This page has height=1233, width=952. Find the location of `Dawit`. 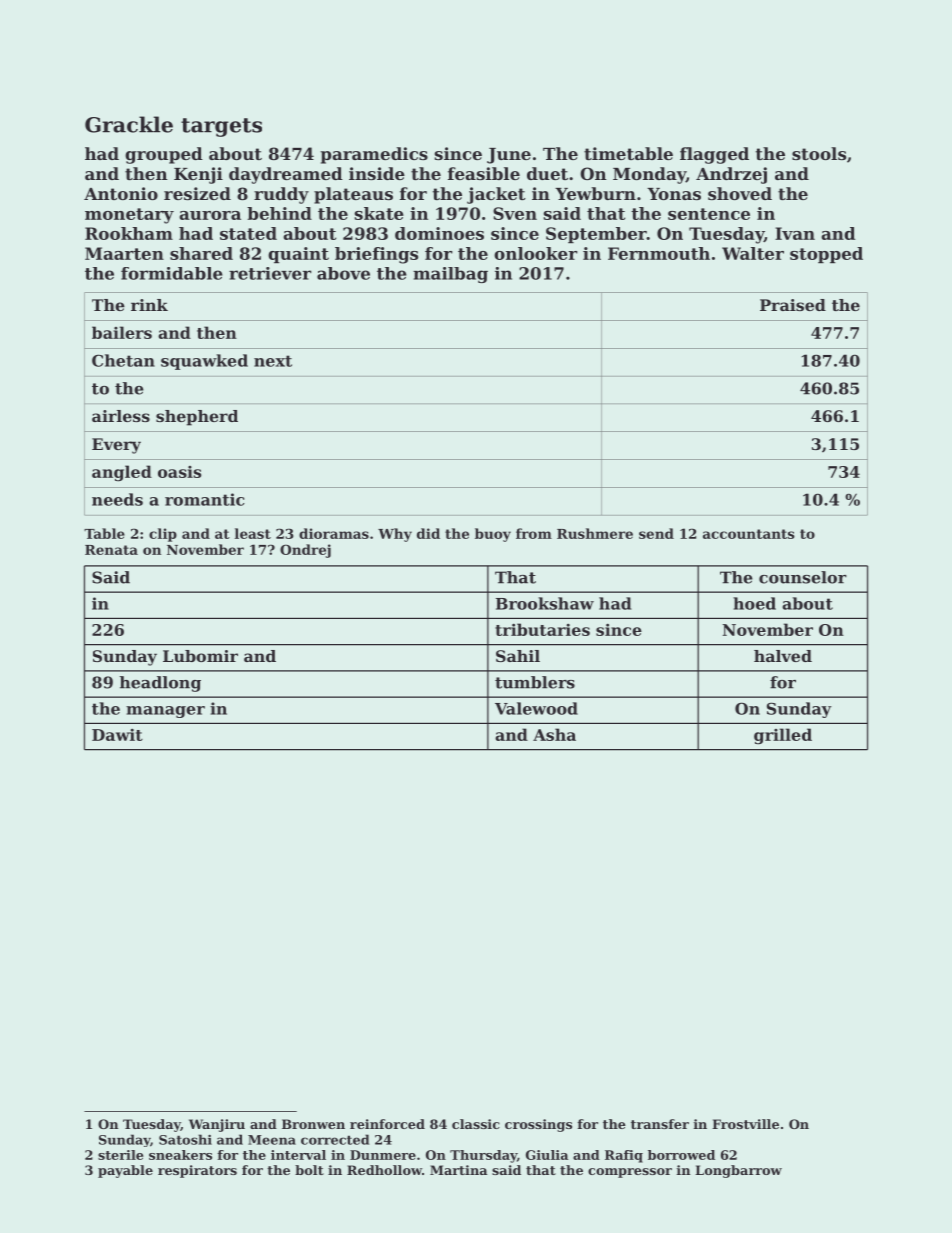

Dawit is located at coordinates (117, 735).
